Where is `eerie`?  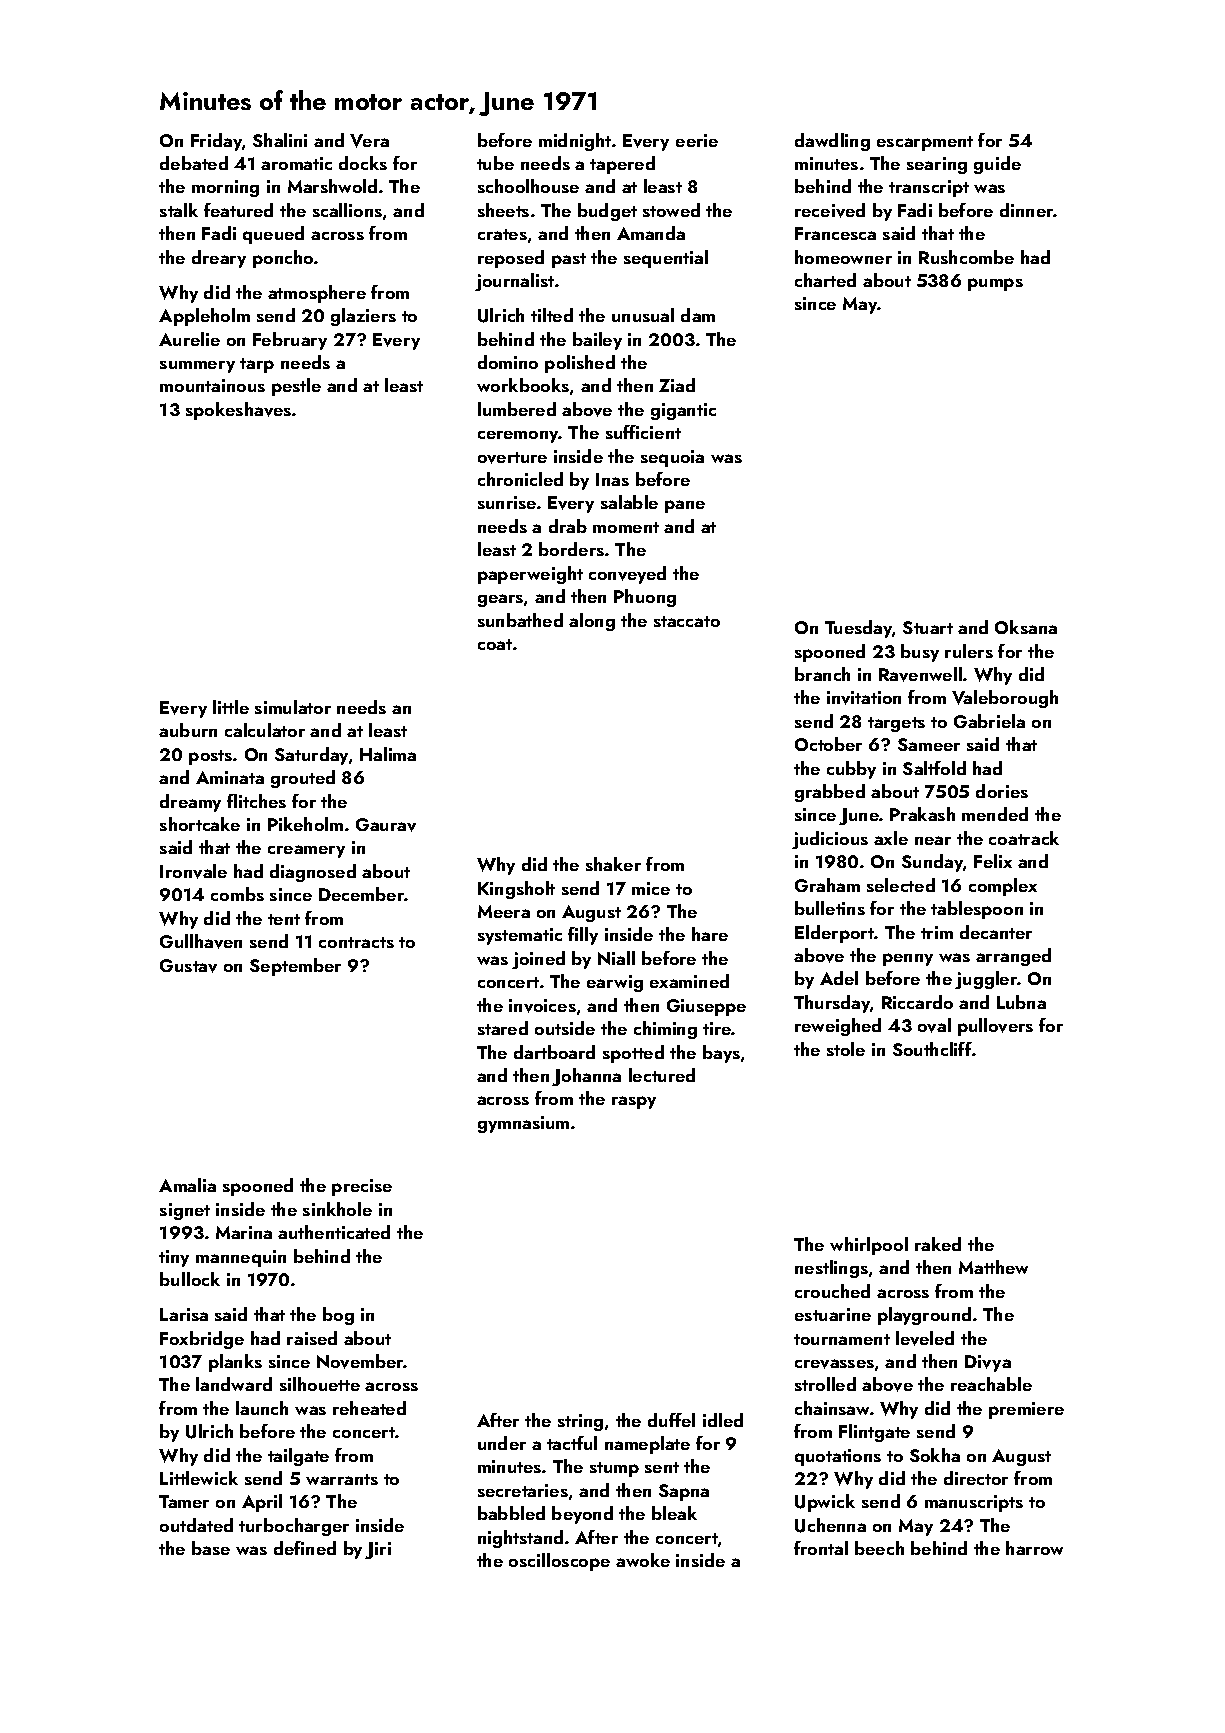 eerie is located at coordinates (697, 140).
